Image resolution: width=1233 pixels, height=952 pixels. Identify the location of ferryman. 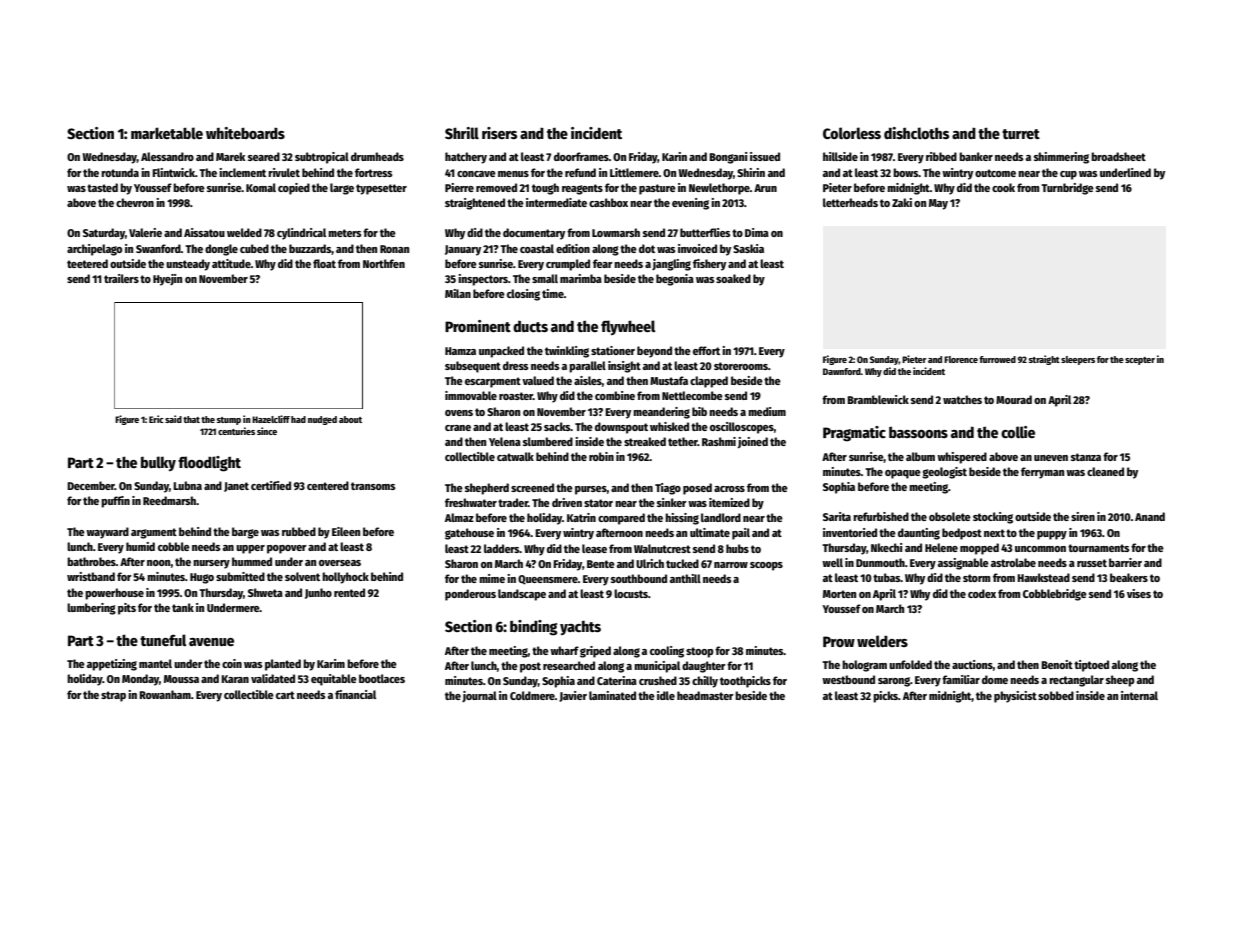
(1042, 473).
